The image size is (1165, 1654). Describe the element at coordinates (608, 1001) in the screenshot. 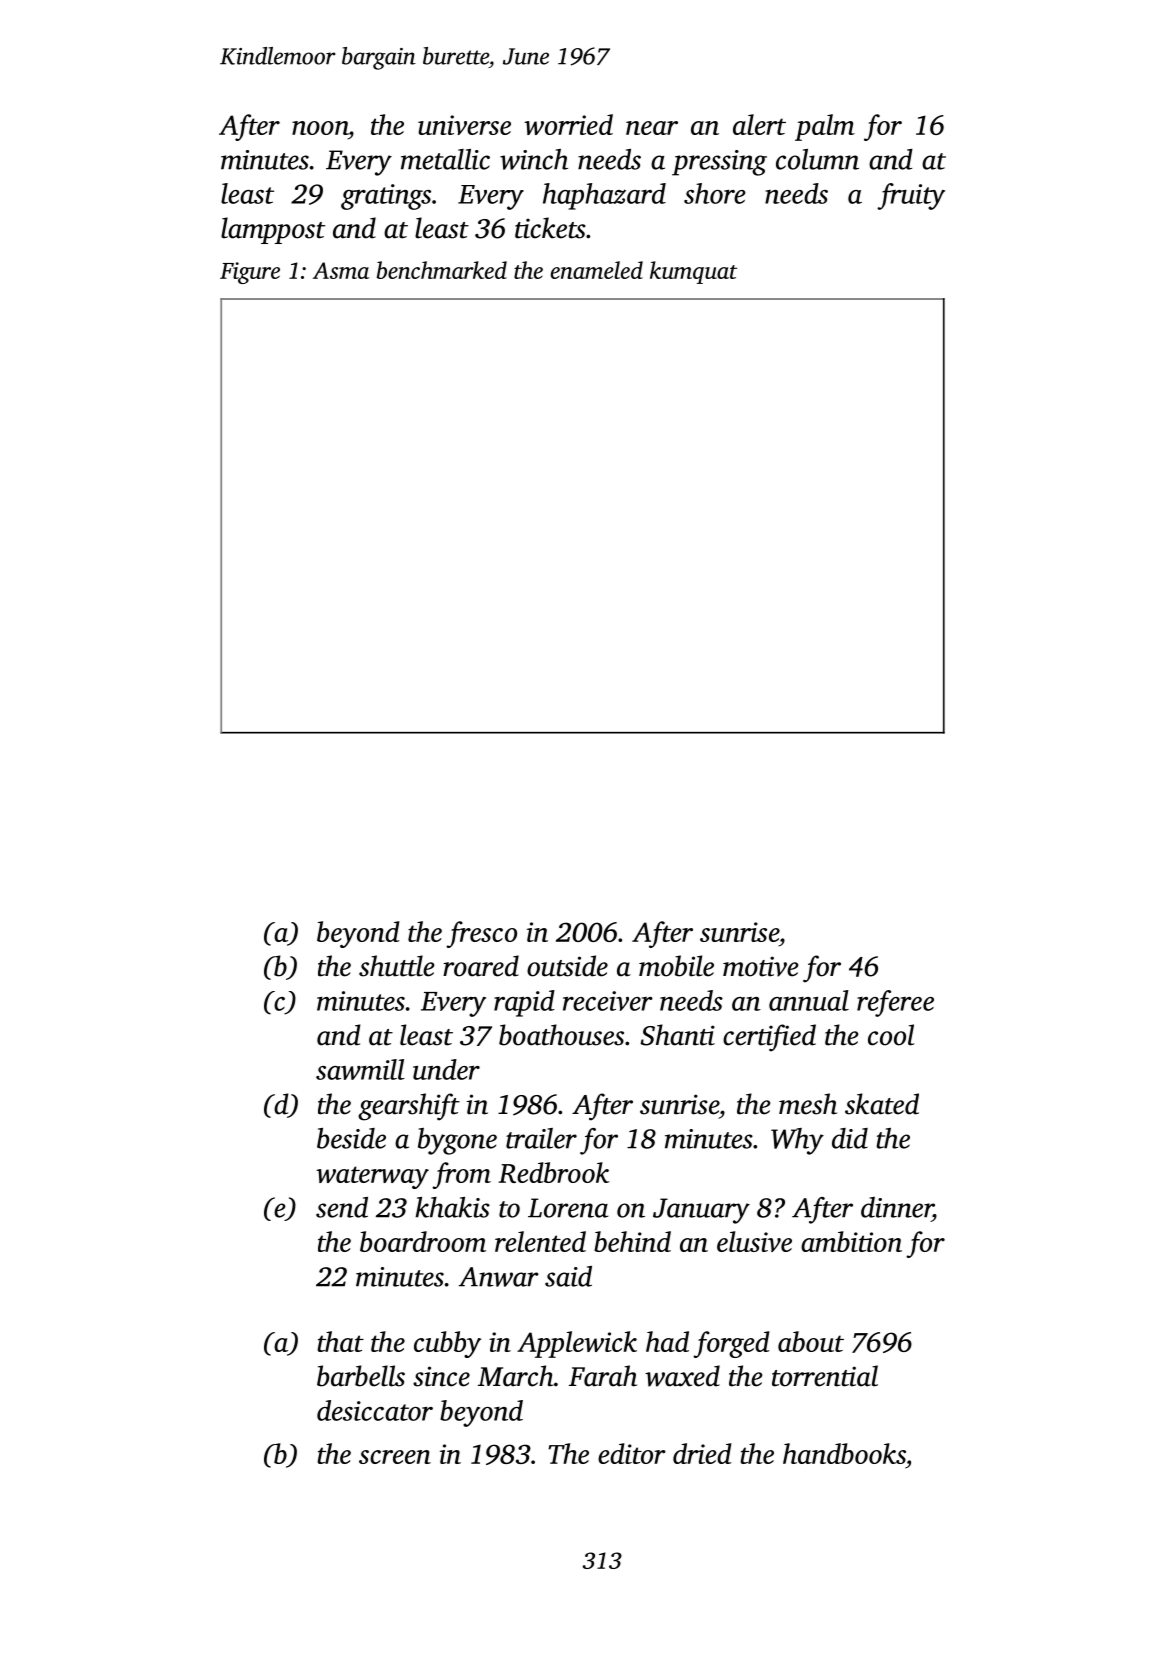

I see `receiver` at that location.
